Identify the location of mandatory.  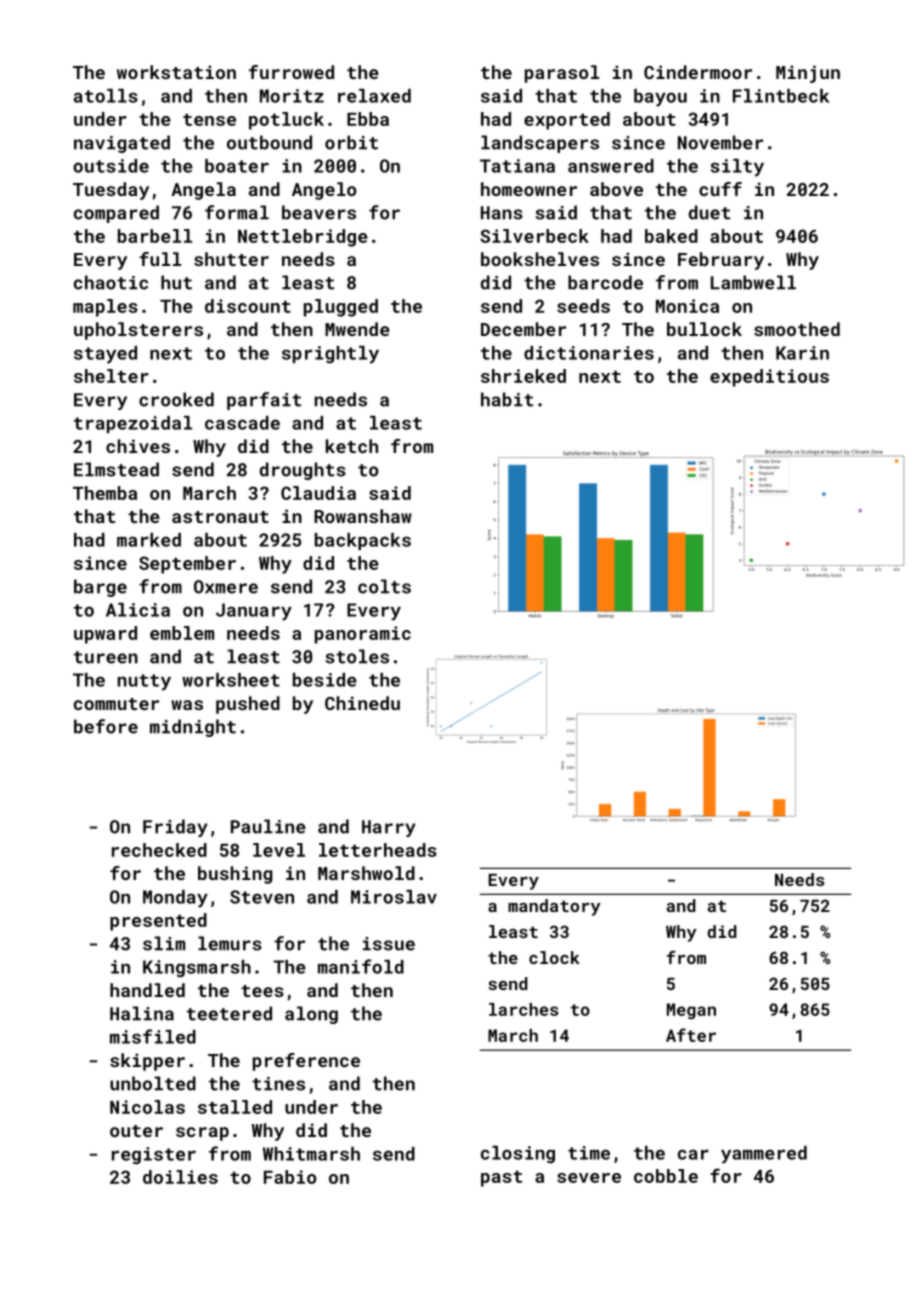
(554, 907).
